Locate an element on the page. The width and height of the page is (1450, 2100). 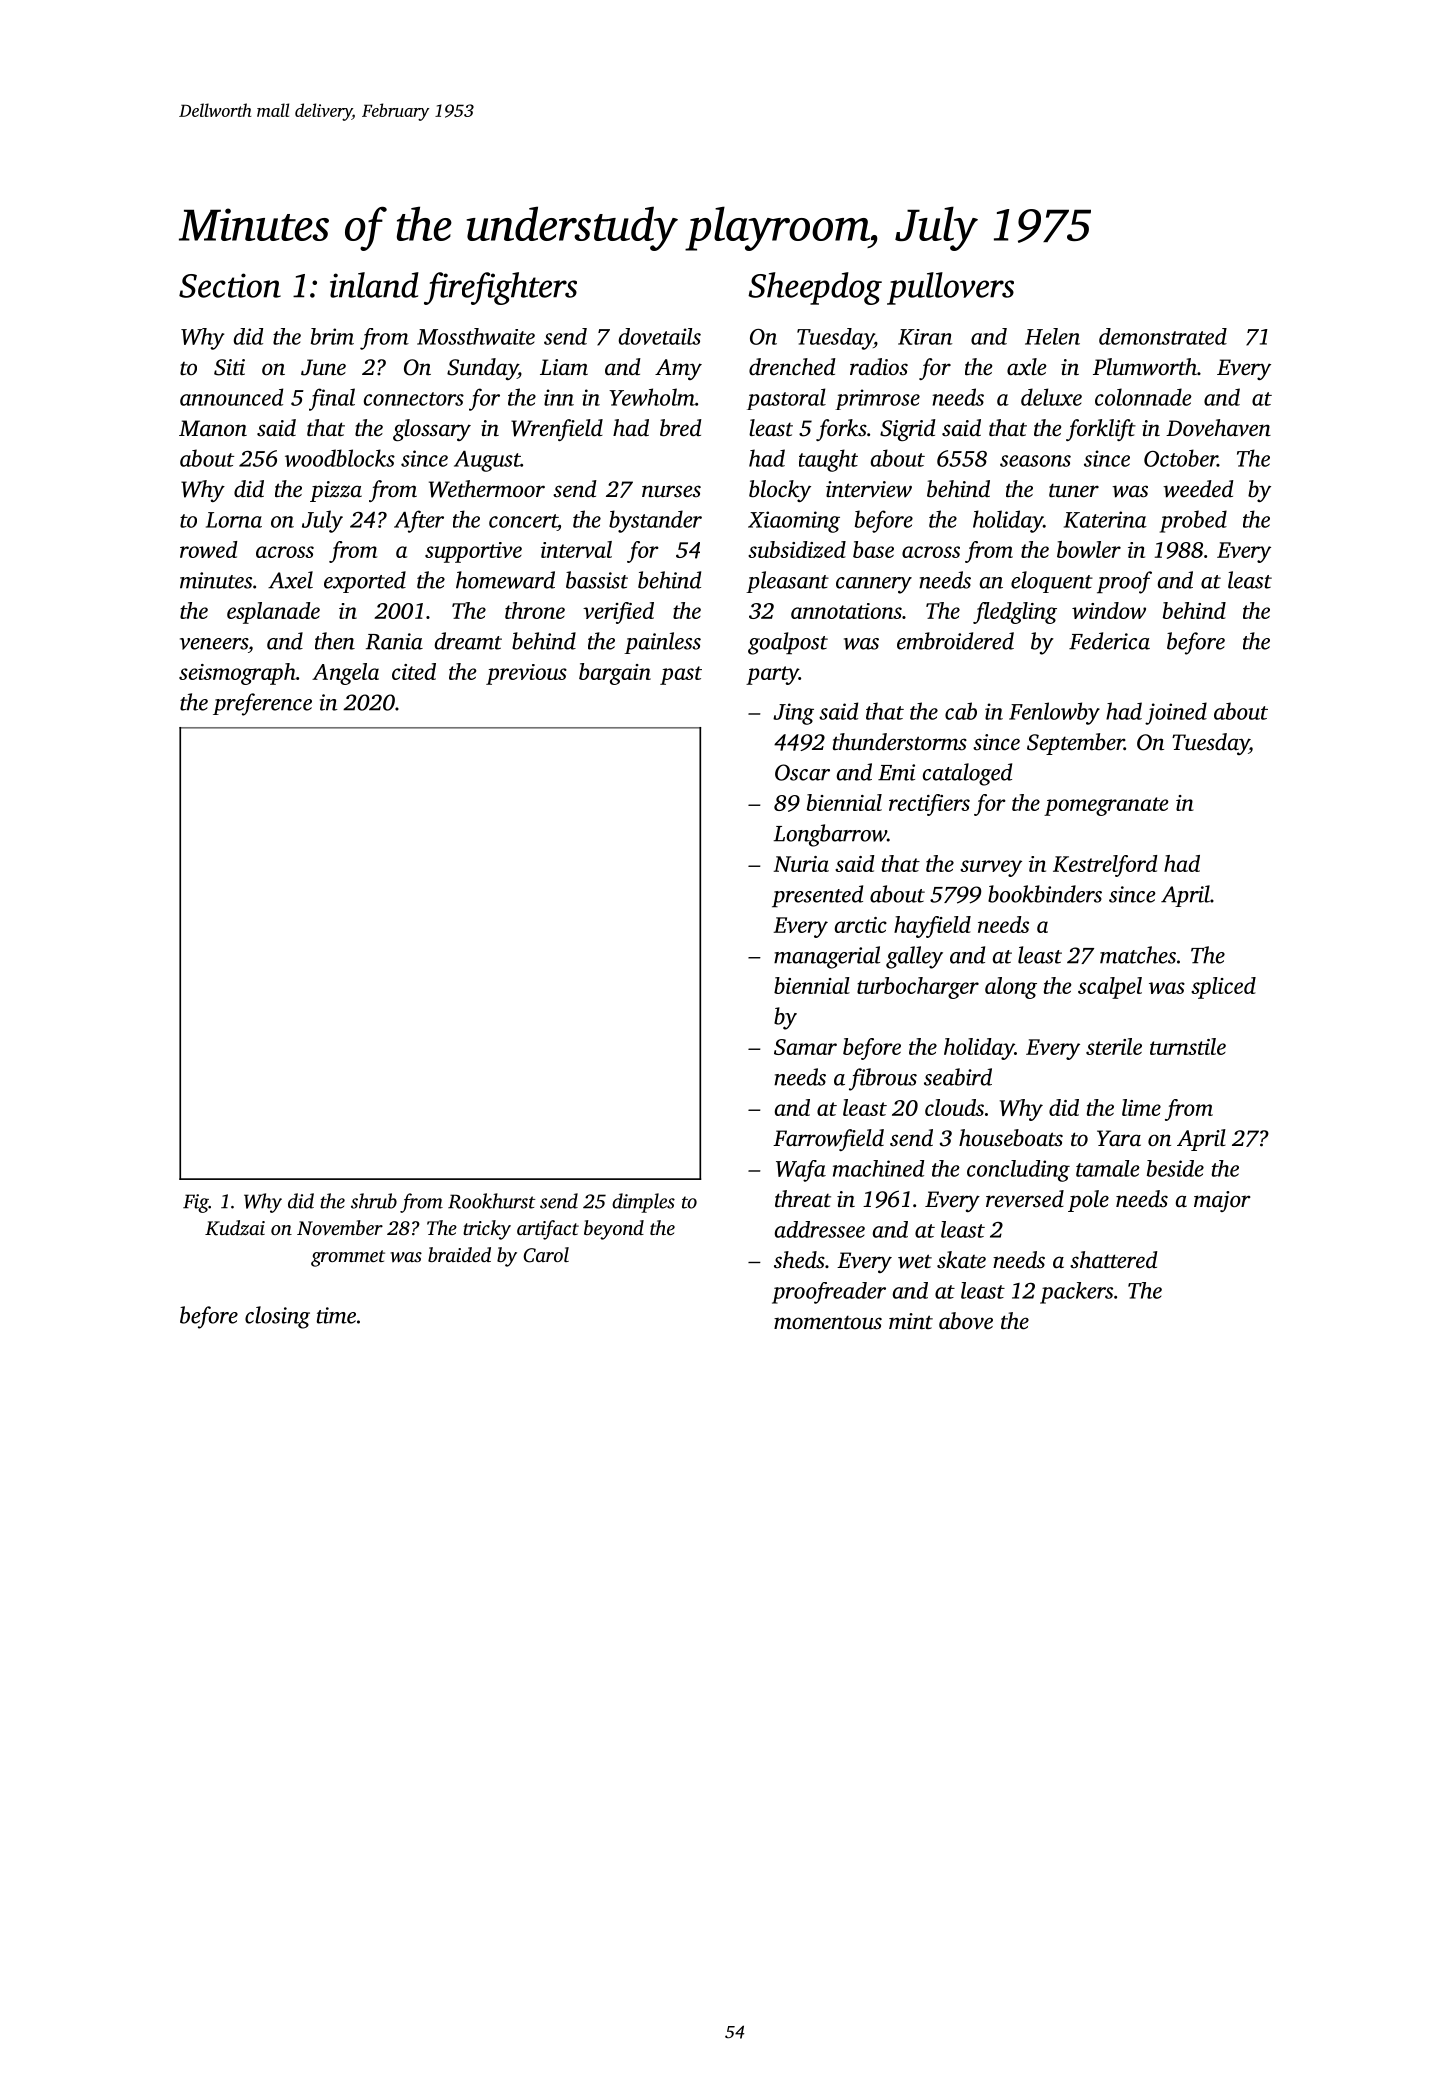
Dovehaven is located at coordinates (1218, 428).
